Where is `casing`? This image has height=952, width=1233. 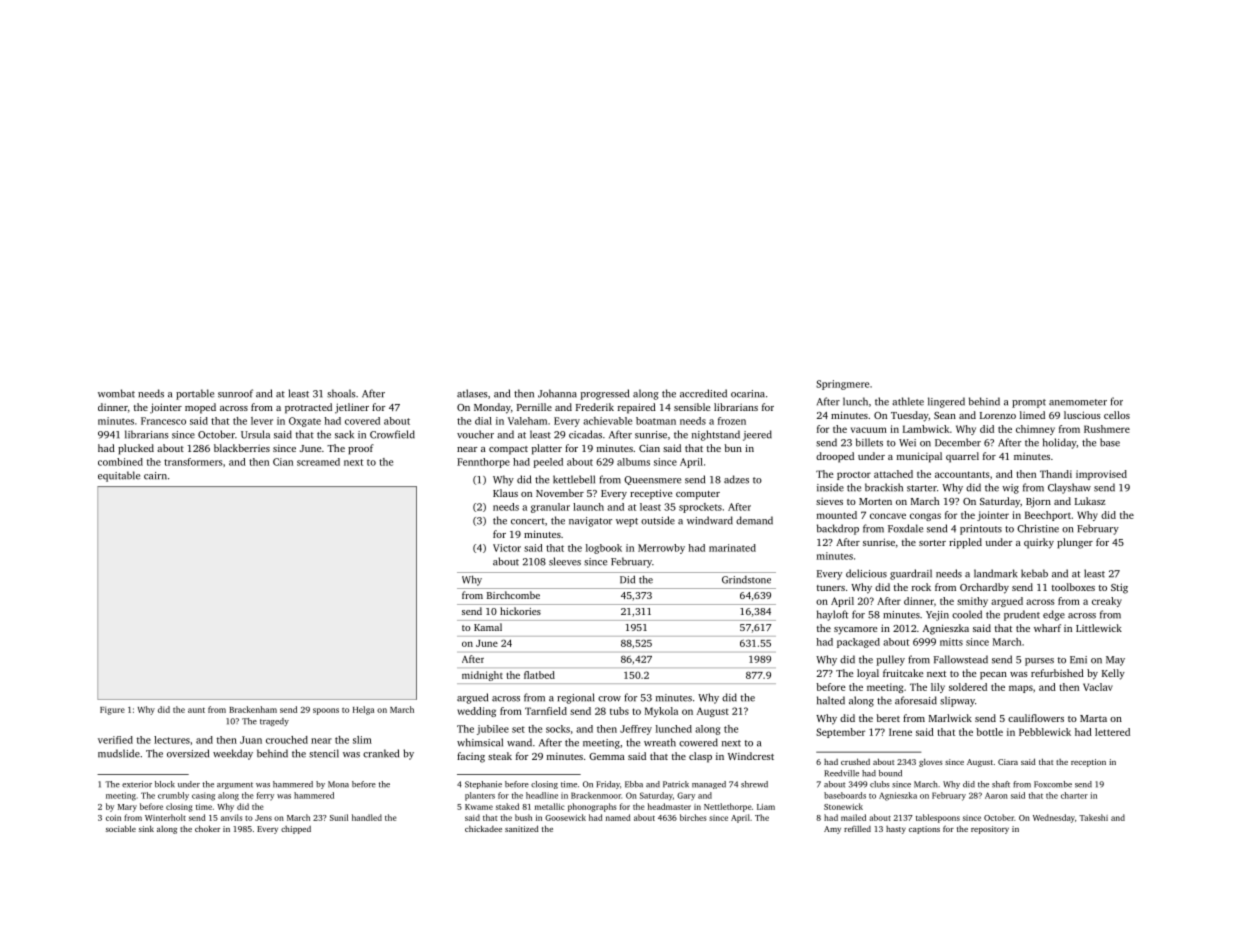
casing is located at coordinates (203, 796).
